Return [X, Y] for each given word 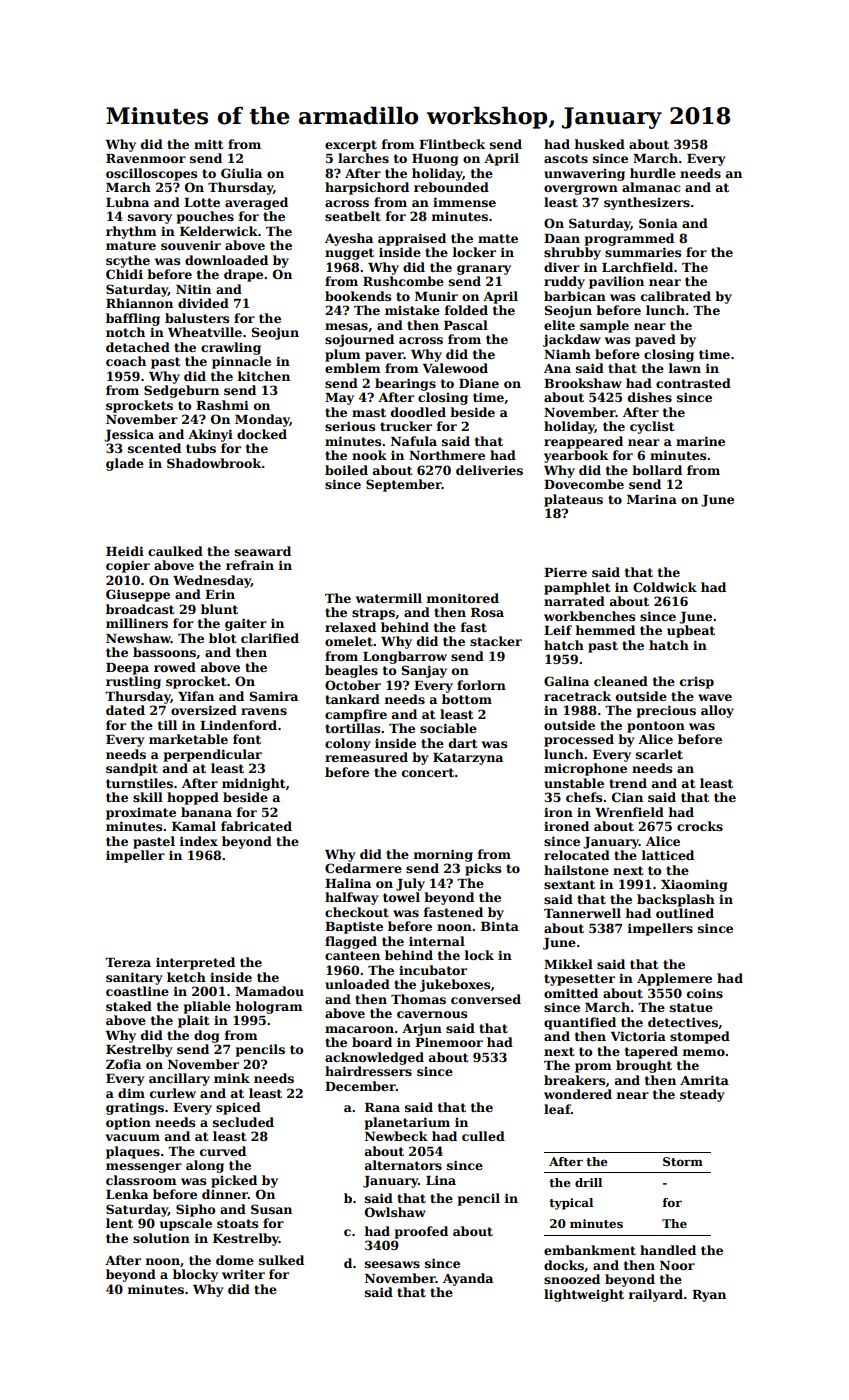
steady [702, 1095]
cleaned [621, 681]
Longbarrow [405, 657]
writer [243, 1274]
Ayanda [468, 1279]
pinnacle [241, 362]
